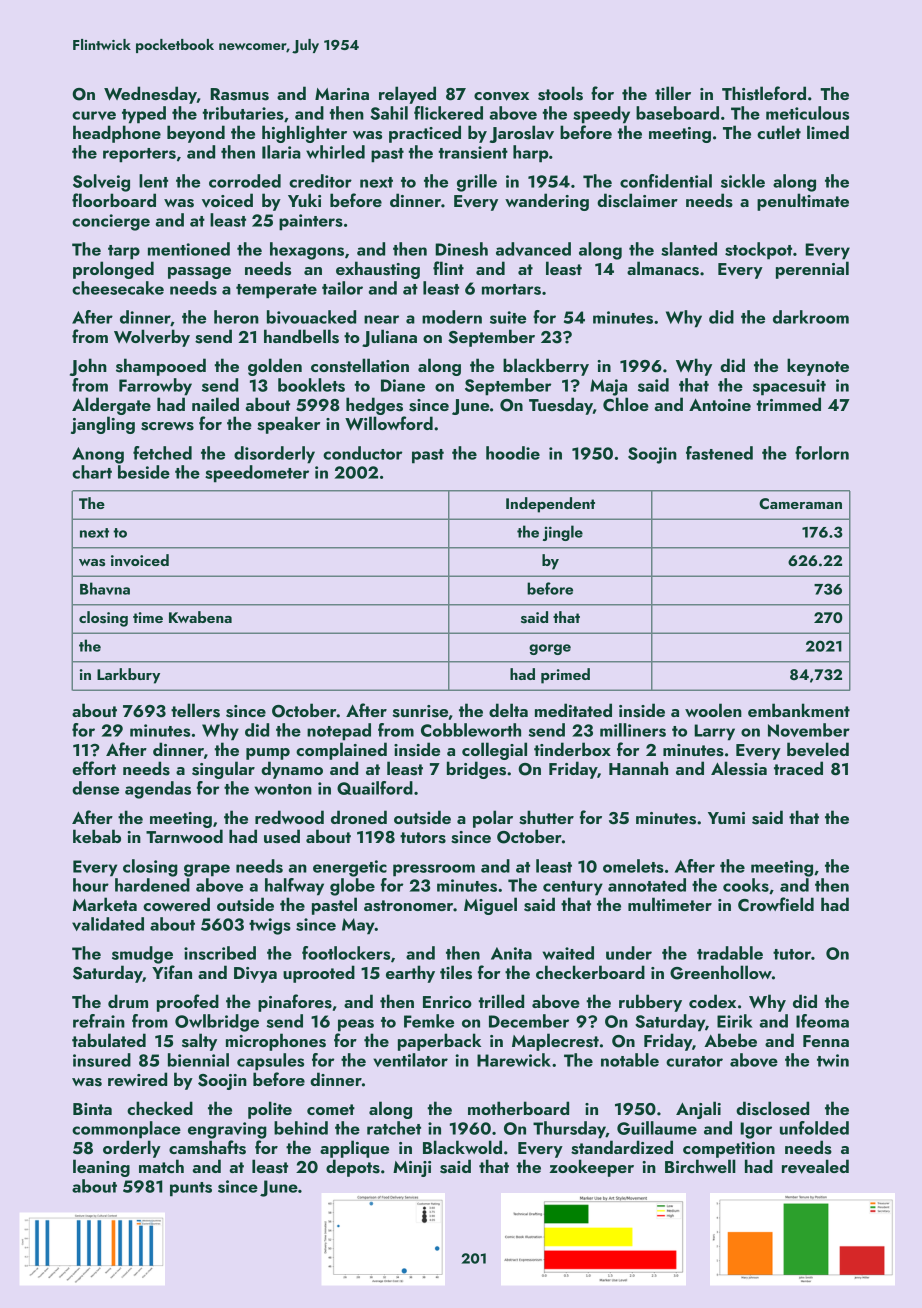  I want to click on Blackwold, so click(462, 1147).
